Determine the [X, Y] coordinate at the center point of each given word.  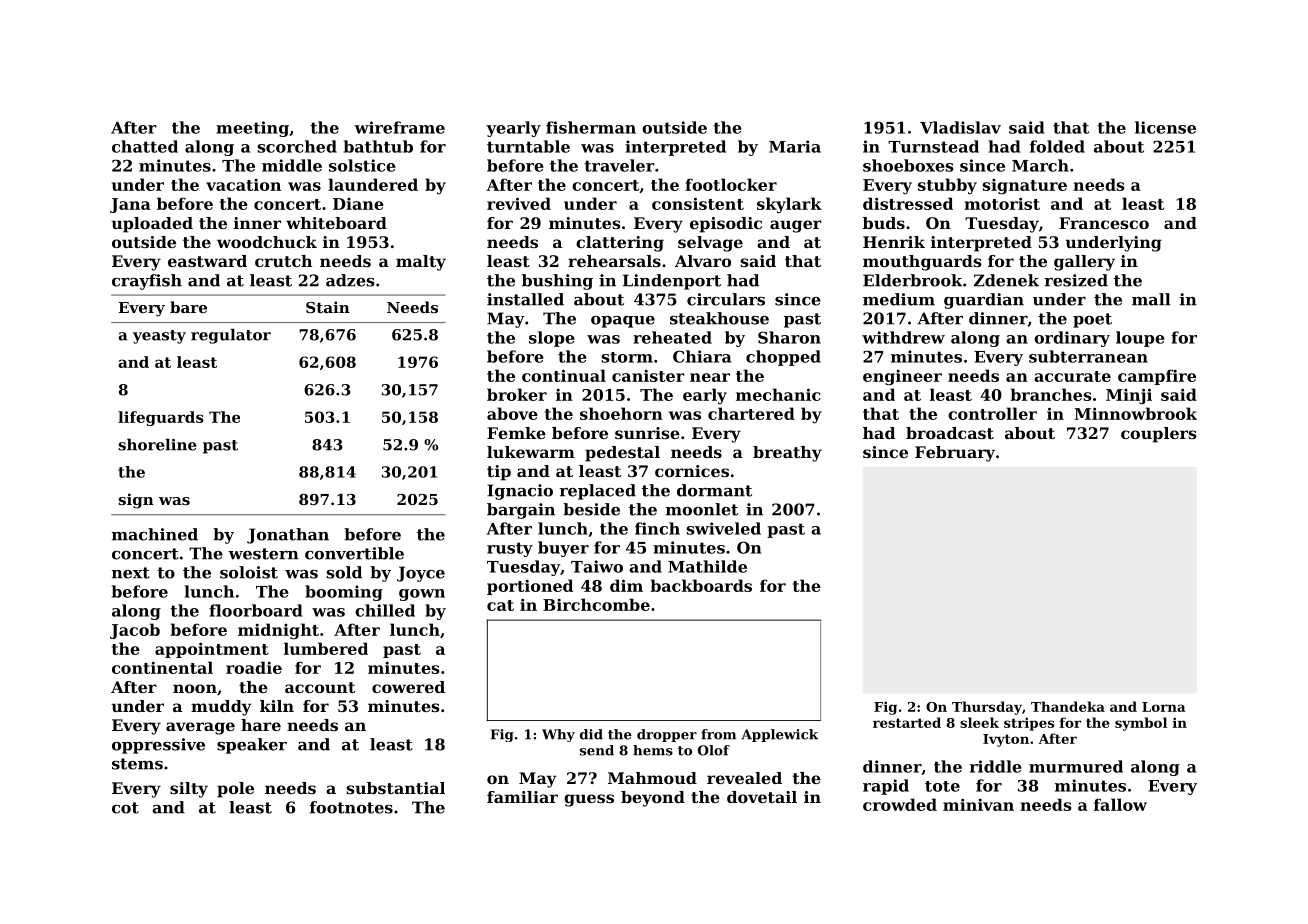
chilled [385, 610]
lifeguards [161, 418]
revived [519, 203]
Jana [130, 205]
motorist [1002, 203]
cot [125, 808]
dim [626, 585]
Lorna [1164, 707]
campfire [1157, 377]
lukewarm [531, 452]
